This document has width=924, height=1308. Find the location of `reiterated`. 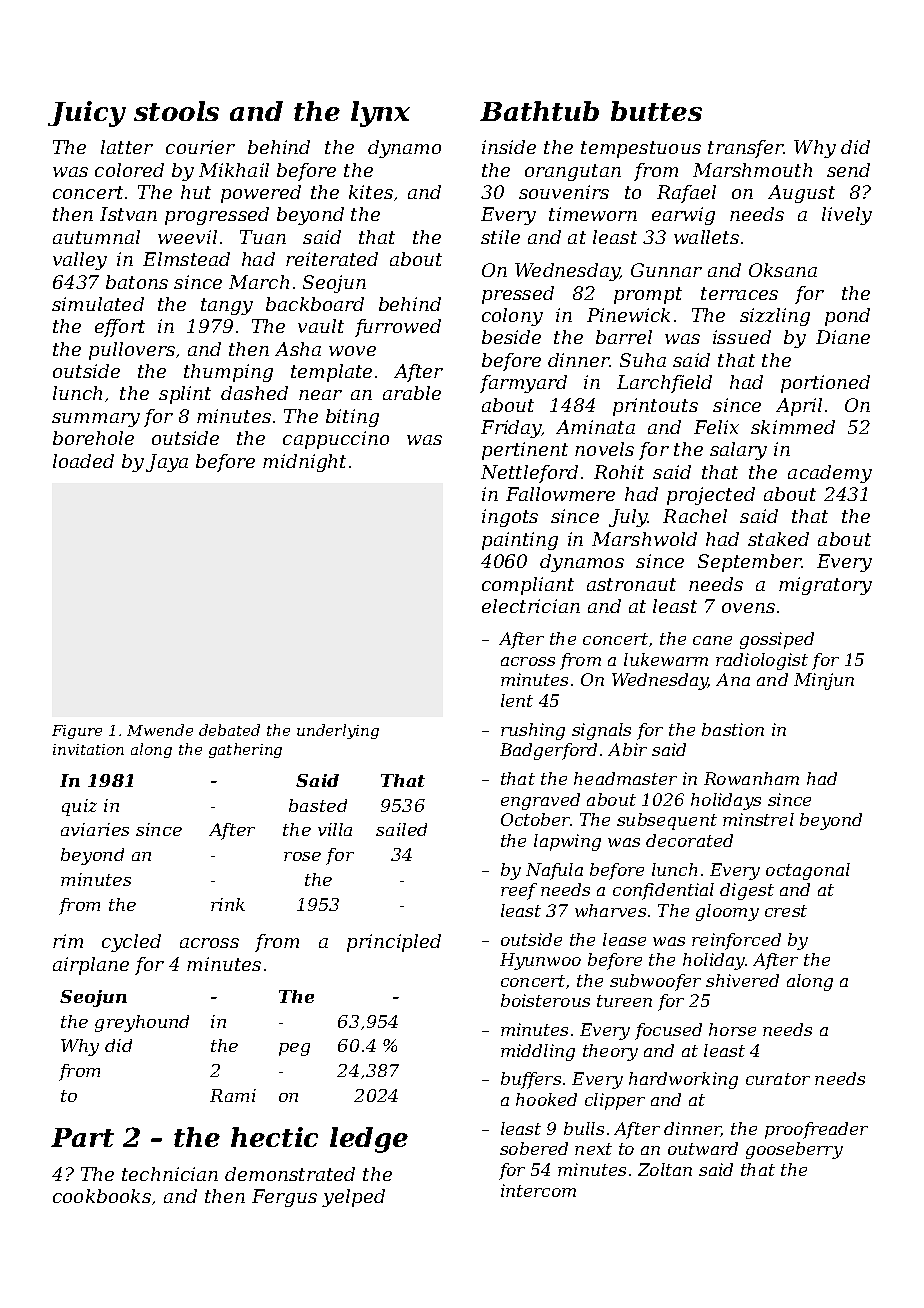

reiterated is located at coordinates (332, 259).
